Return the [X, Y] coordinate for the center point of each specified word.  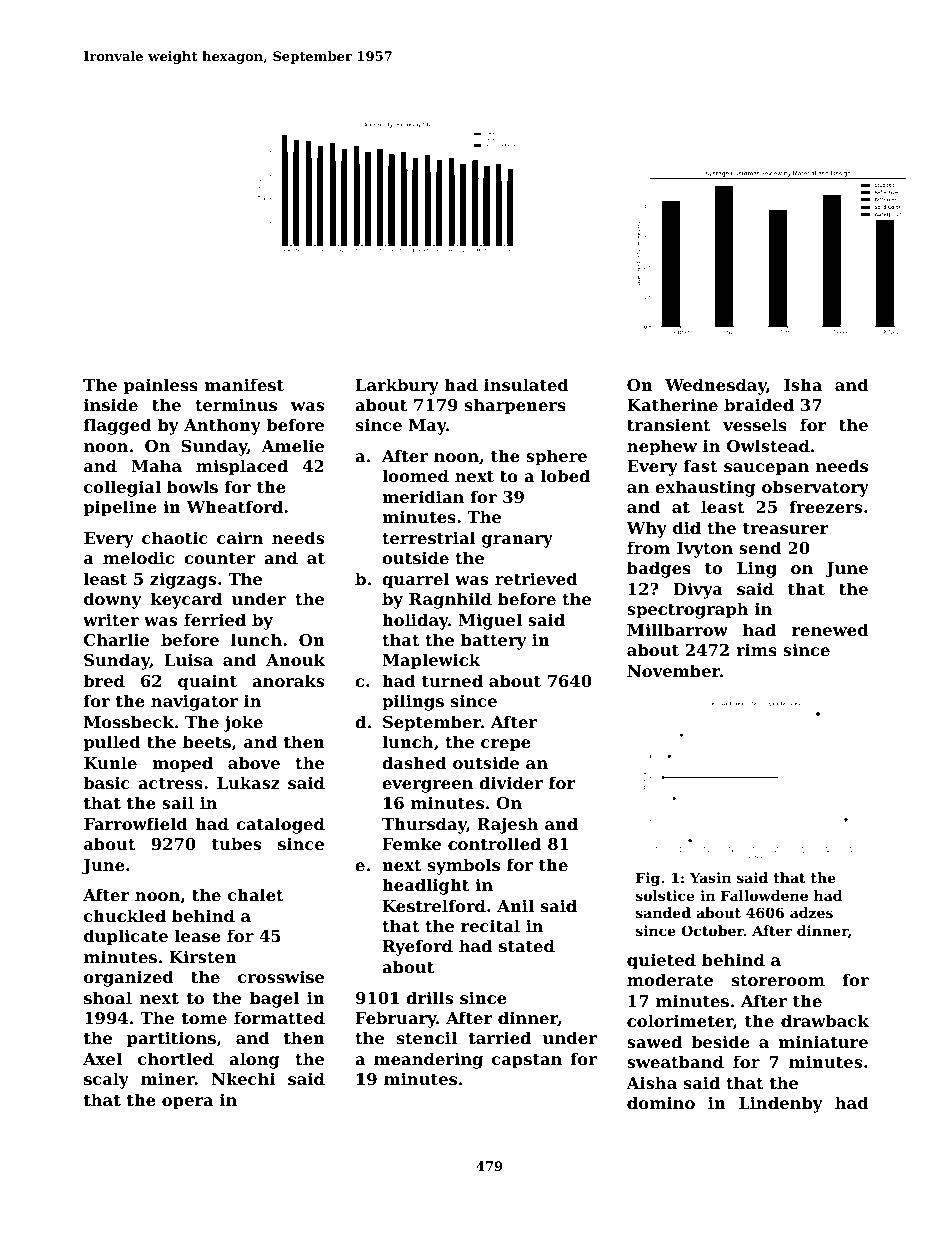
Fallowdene [764, 895]
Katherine [672, 404]
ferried [215, 619]
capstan [527, 1061]
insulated [526, 384]
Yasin [710, 877]
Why [646, 529]
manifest [244, 384]
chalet [256, 894]
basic [106, 782]
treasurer [786, 528]
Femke [412, 843]
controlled [494, 843]
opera [187, 1103]
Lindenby [781, 1104]
